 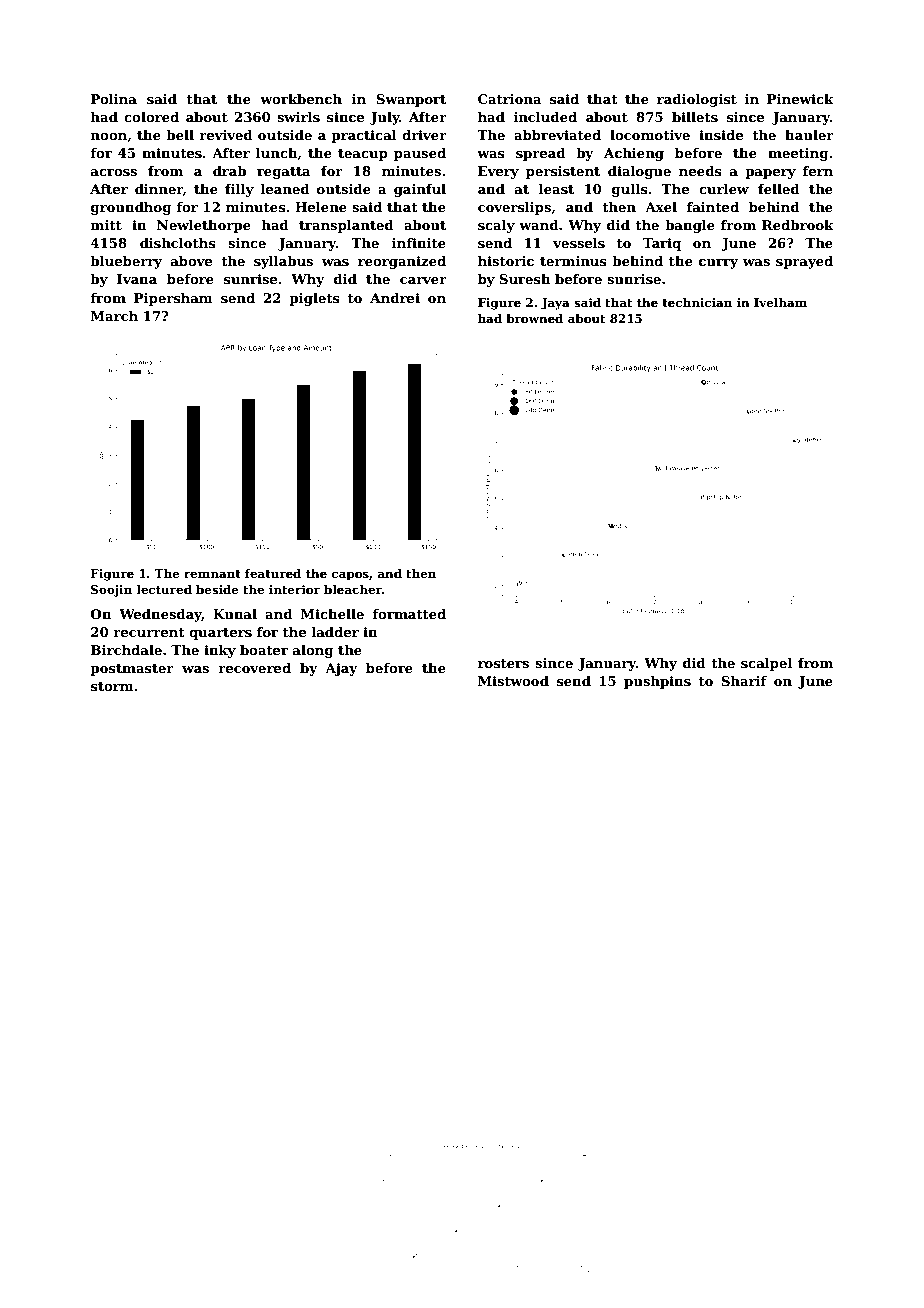 What do you see at coordinates (697, 302) in the page?
I see `technician` at bounding box center [697, 302].
